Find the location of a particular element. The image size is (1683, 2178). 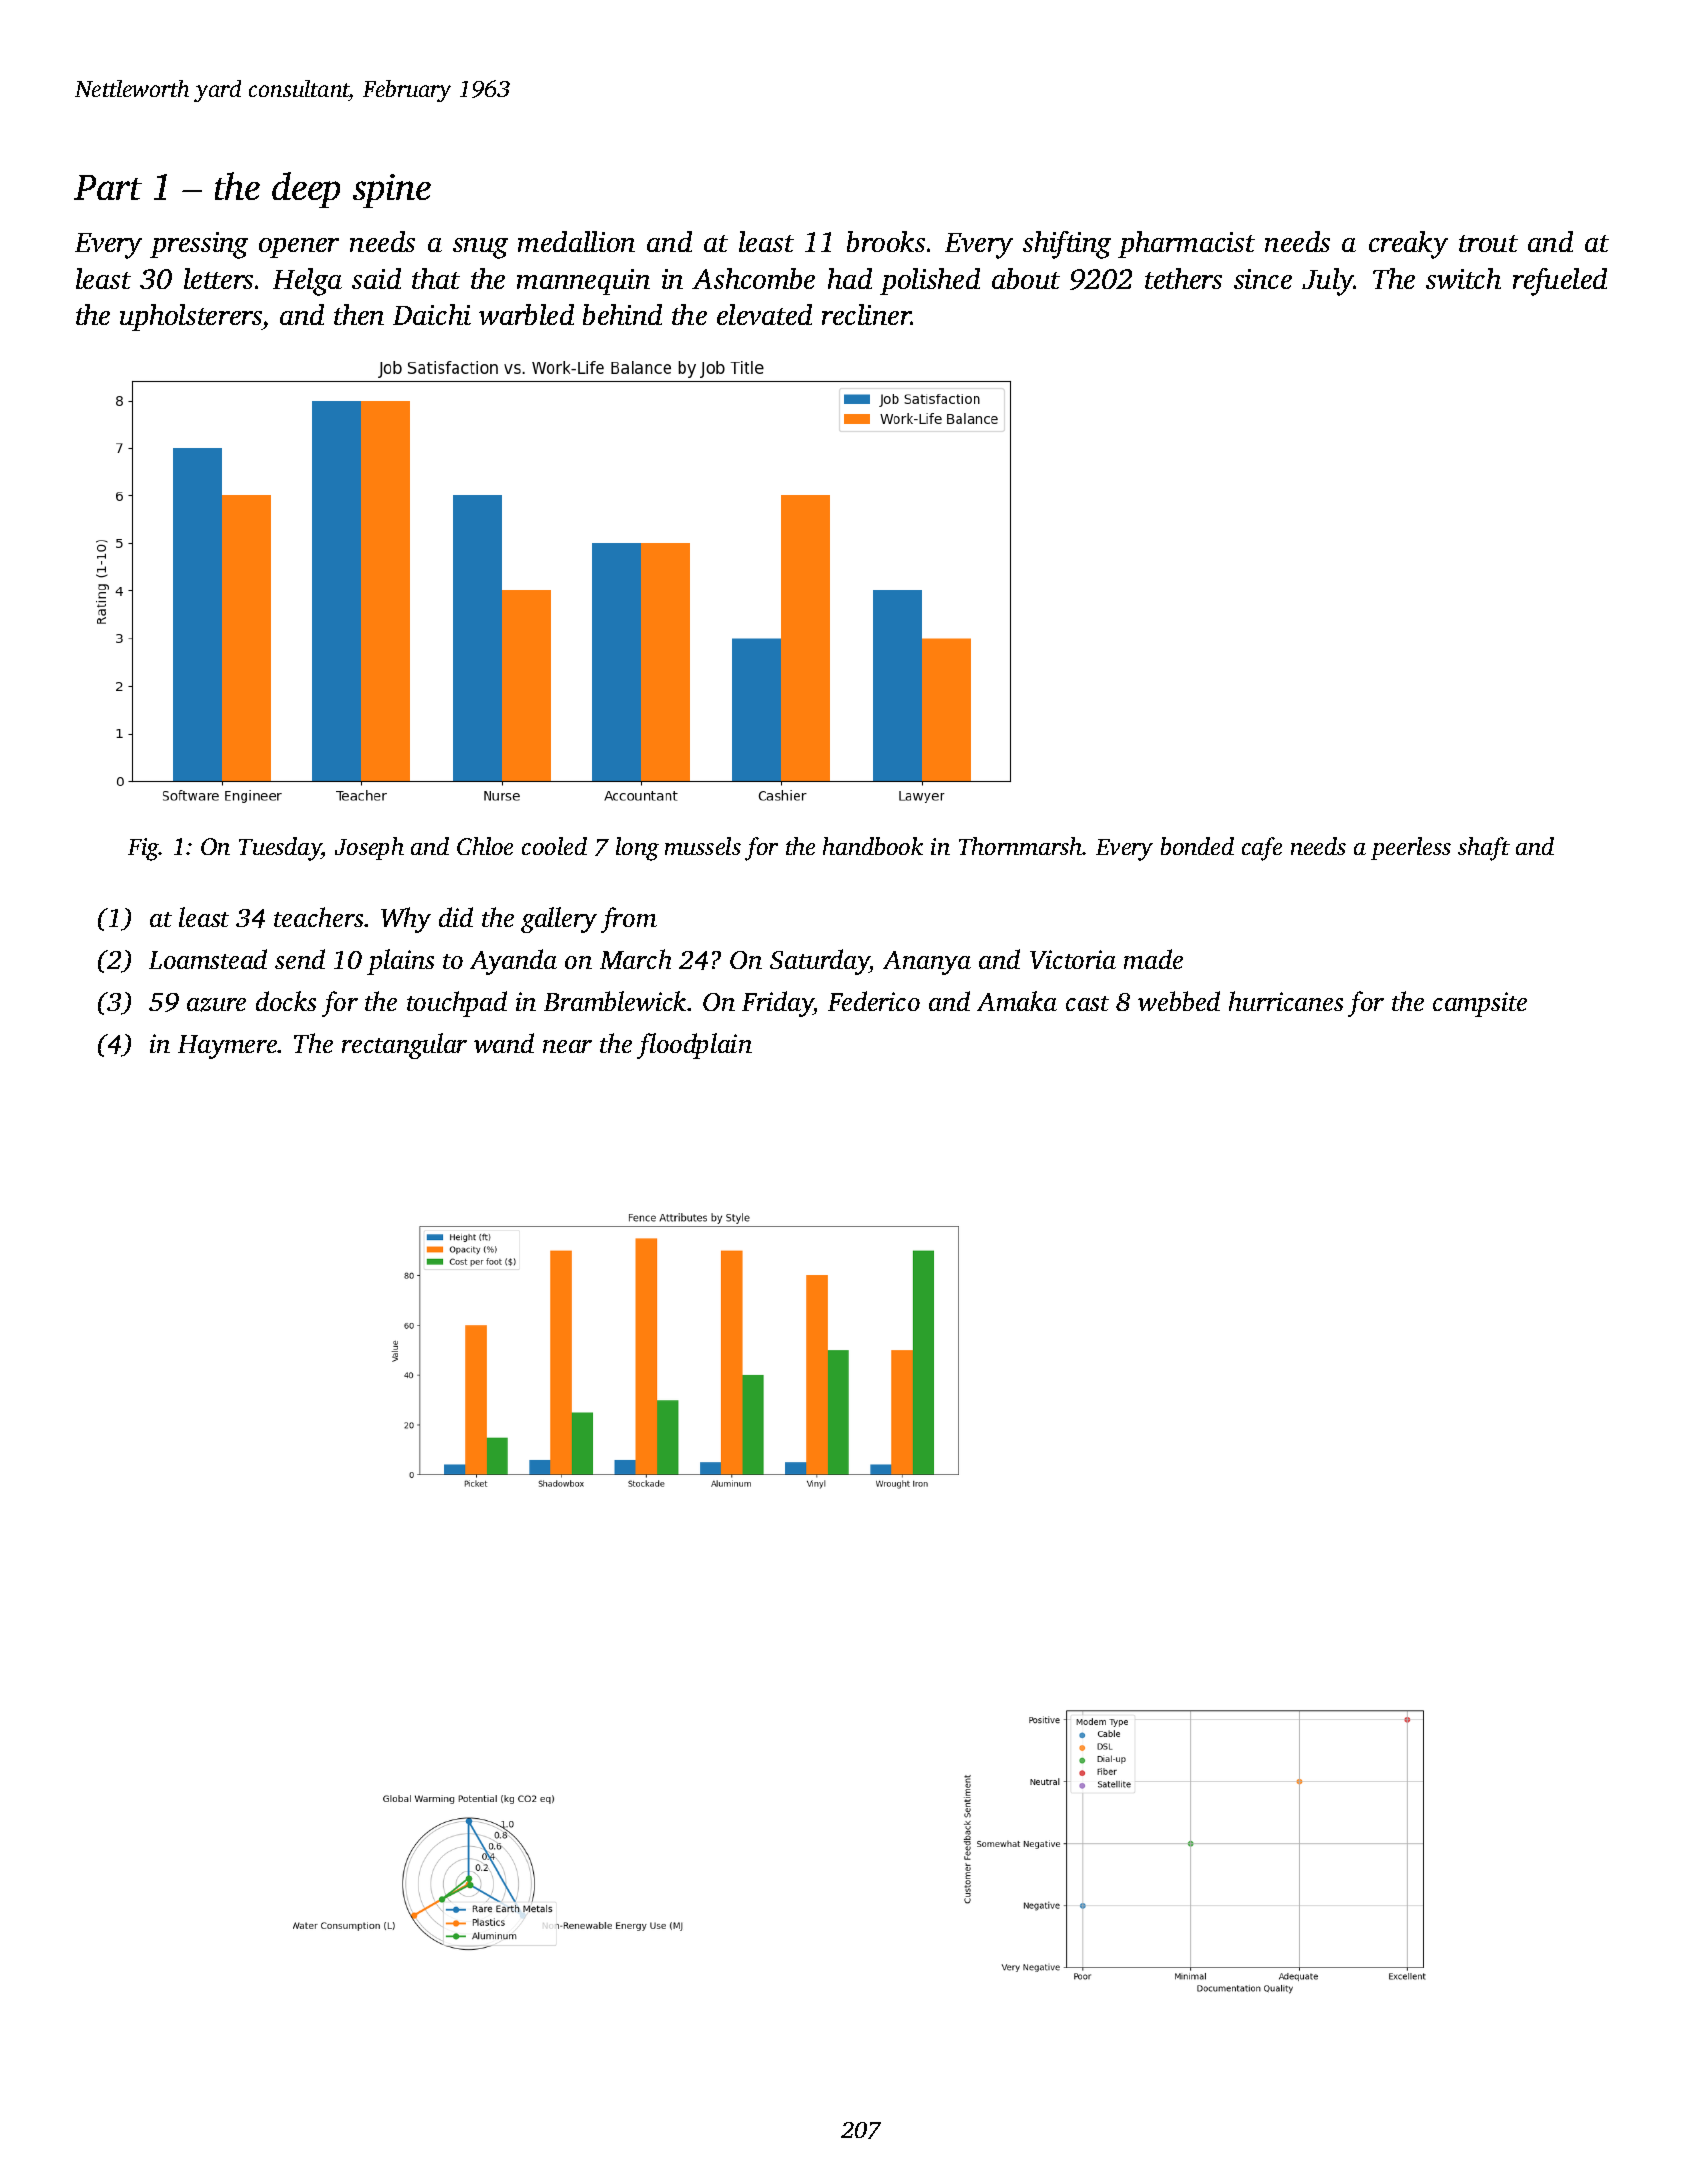

Ashcombe is located at coordinates (753, 278).
